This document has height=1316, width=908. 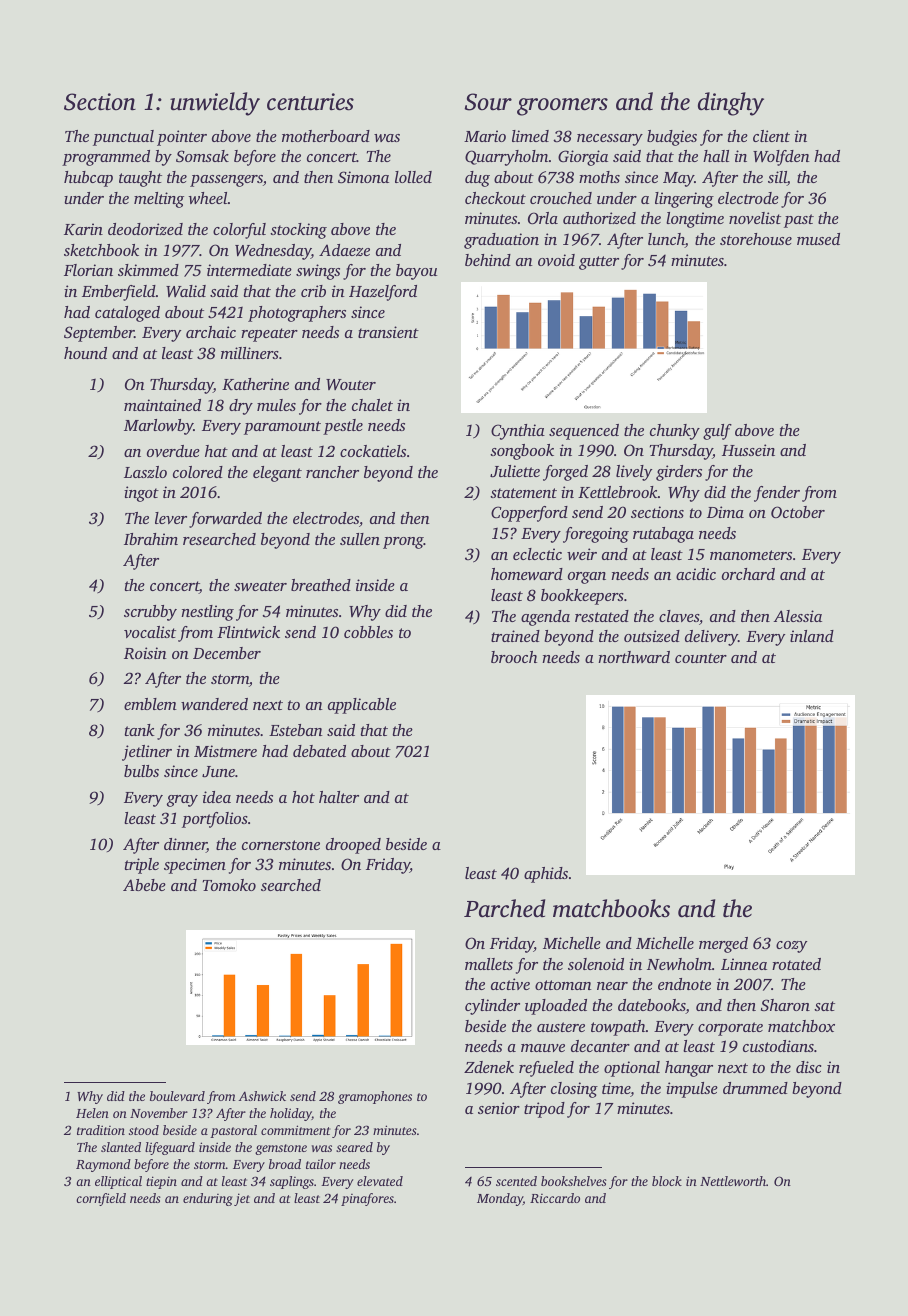 I want to click on lingering, so click(x=684, y=200).
